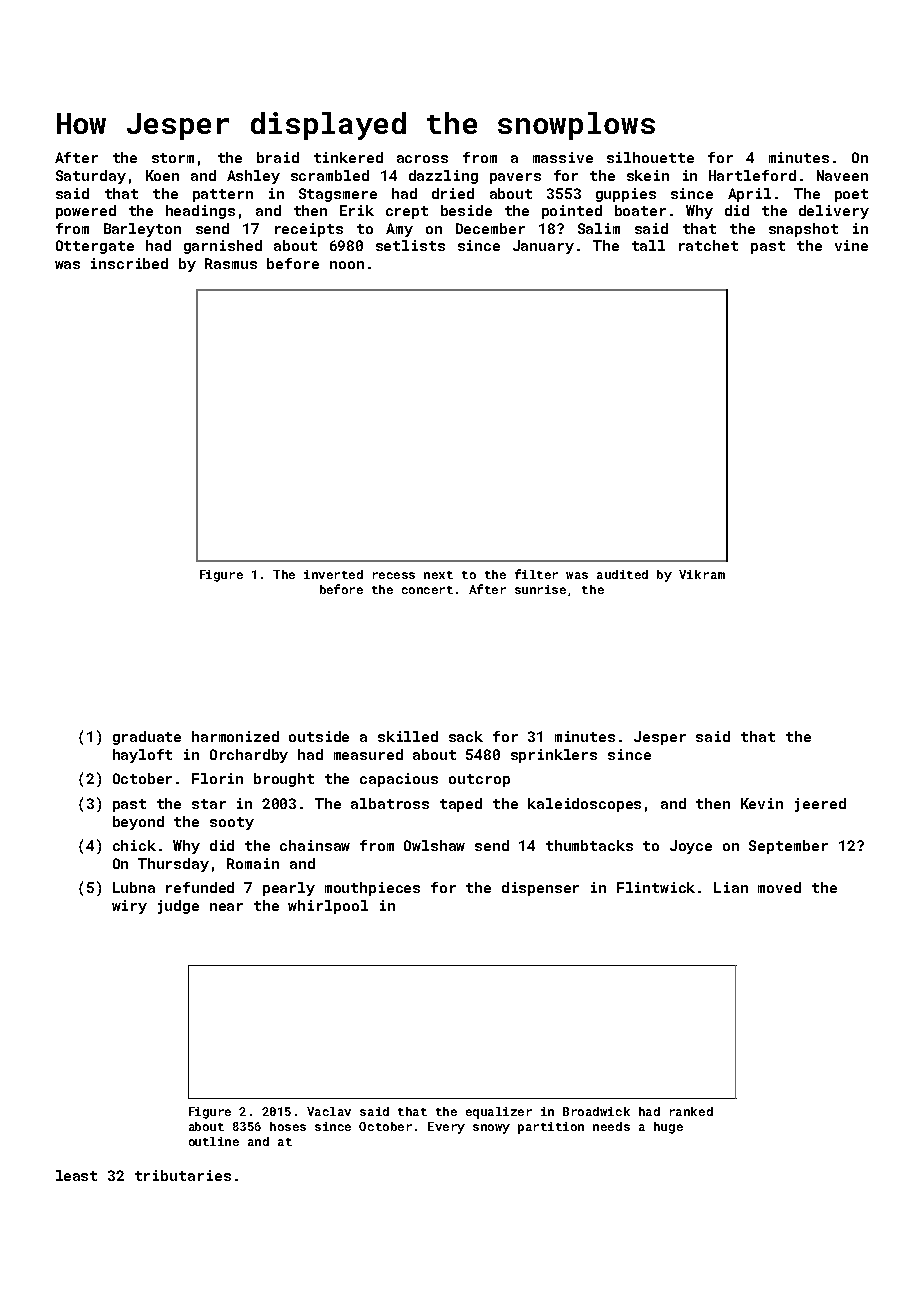 Image resolution: width=924 pixels, height=1308 pixels. I want to click on graduate, so click(147, 738).
